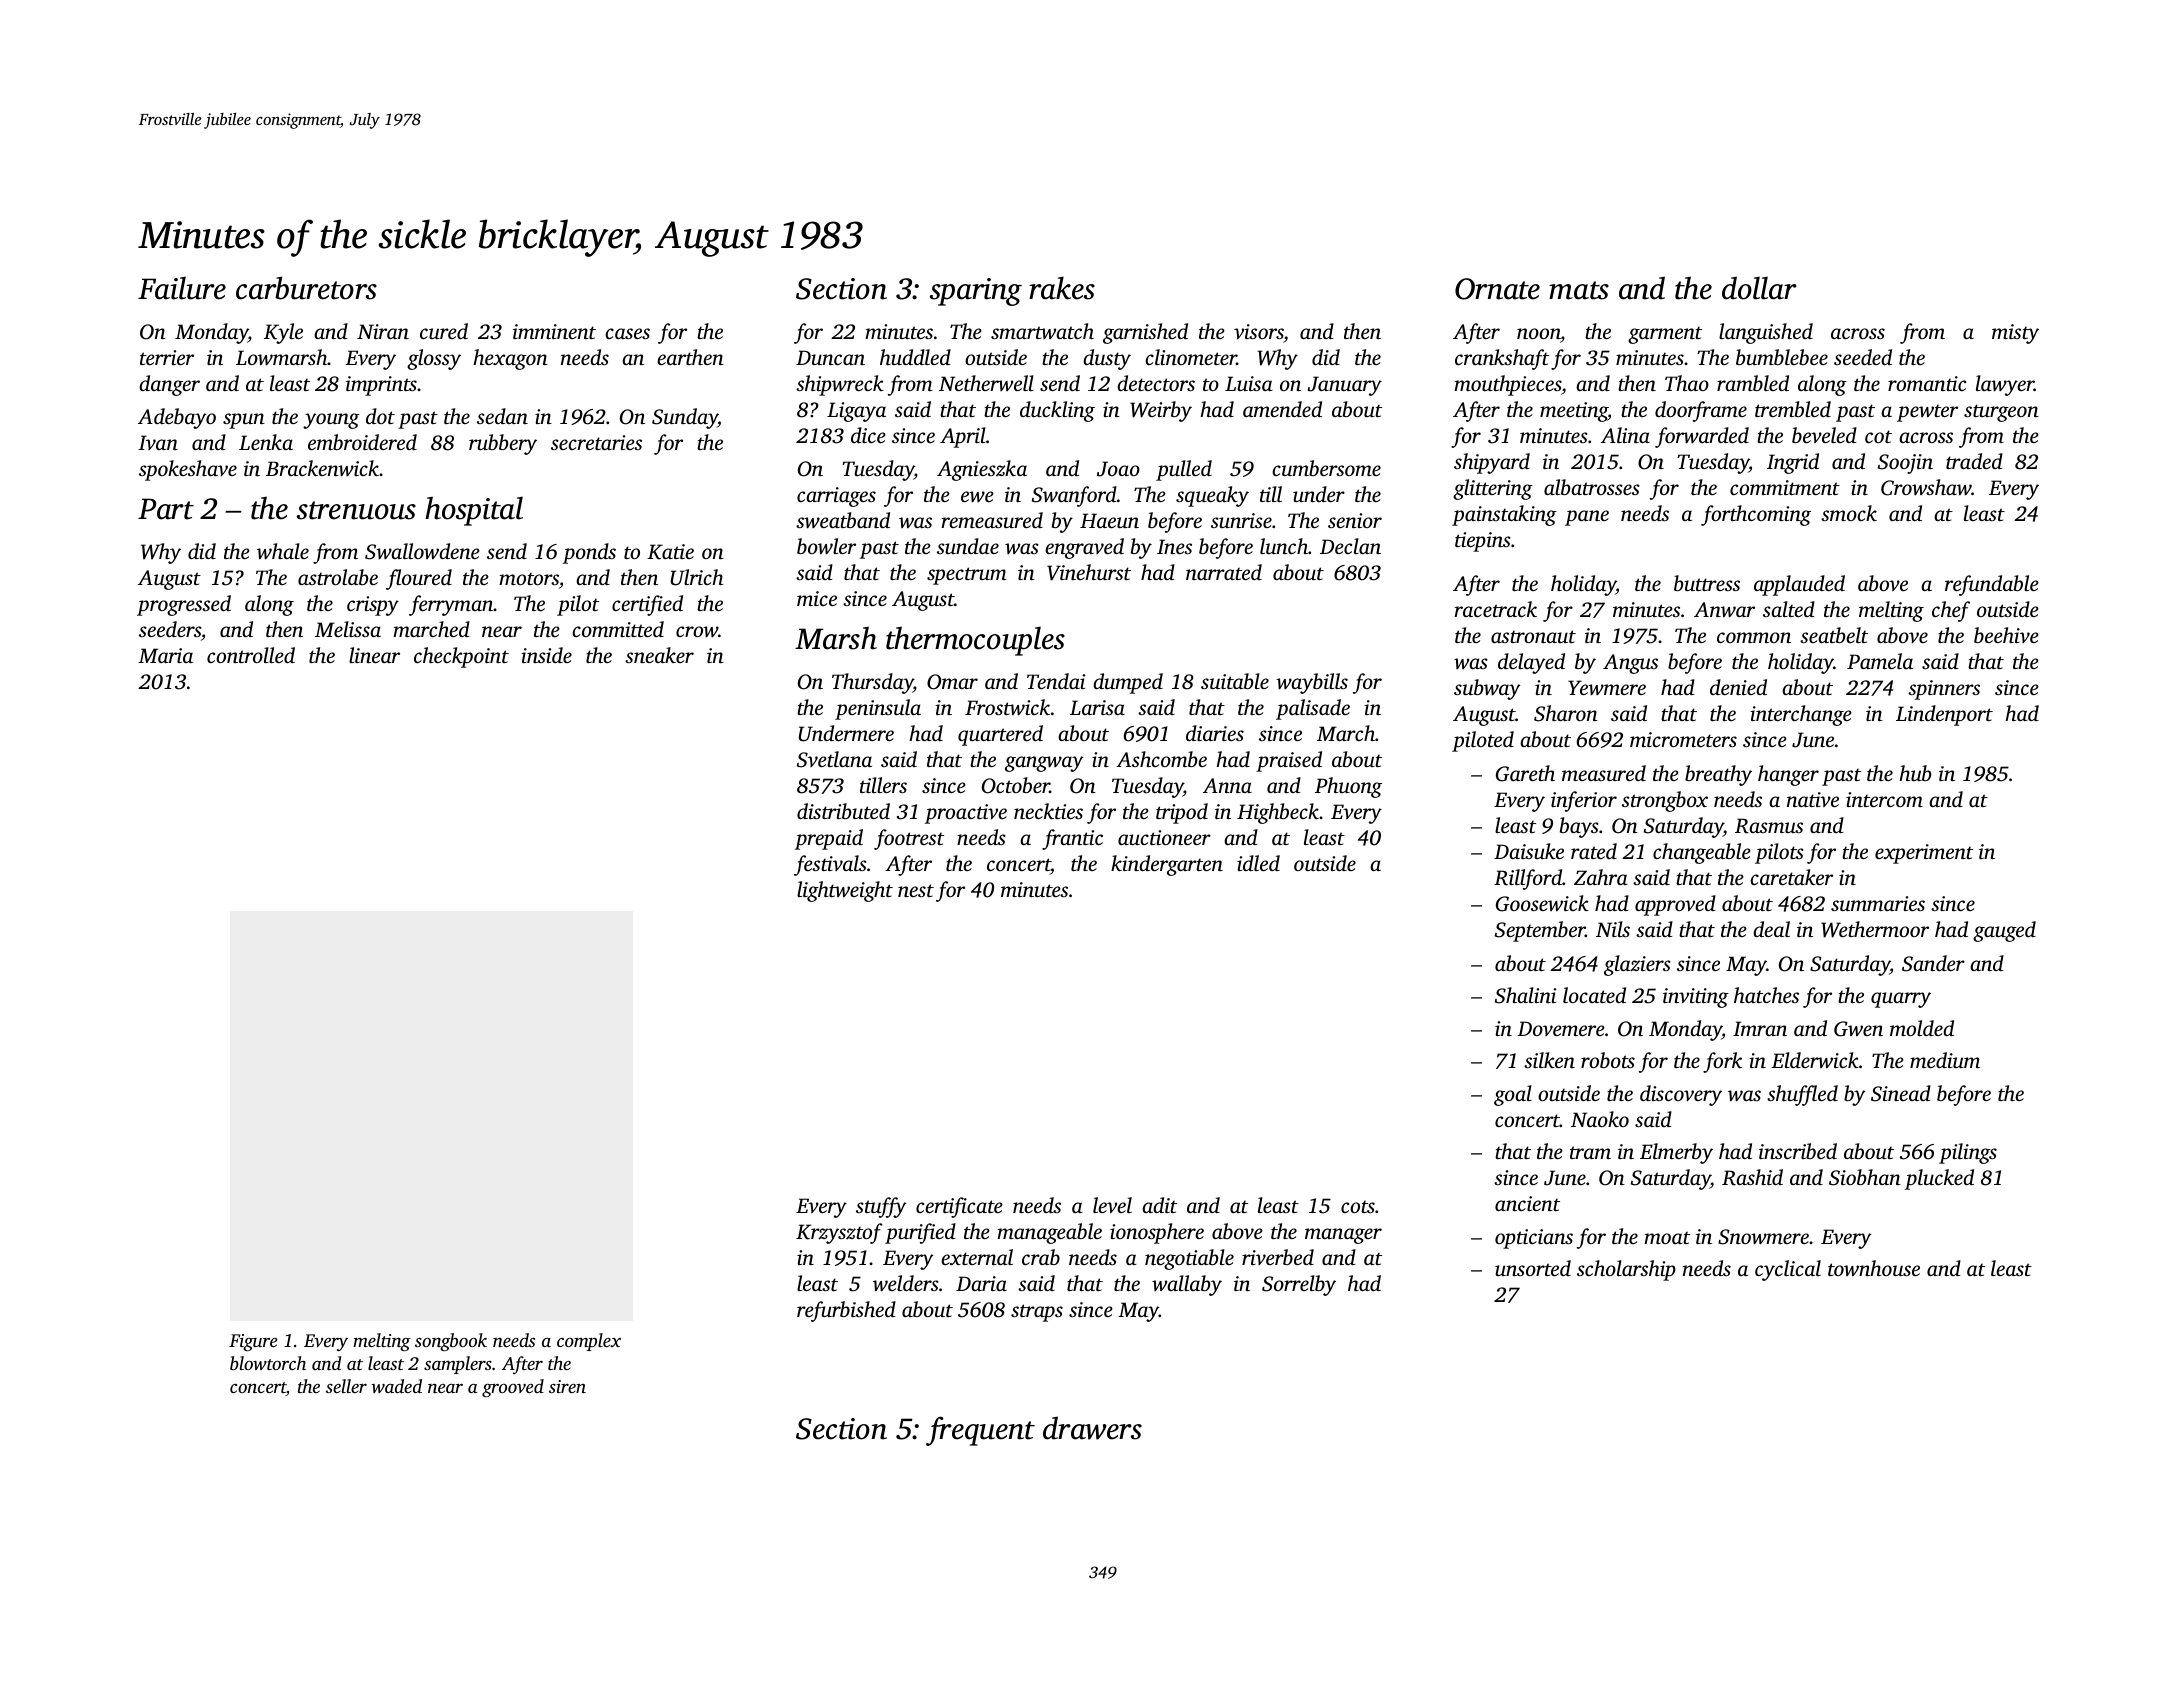  What do you see at coordinates (1282, 409) in the screenshot?
I see `amended` at bounding box center [1282, 409].
